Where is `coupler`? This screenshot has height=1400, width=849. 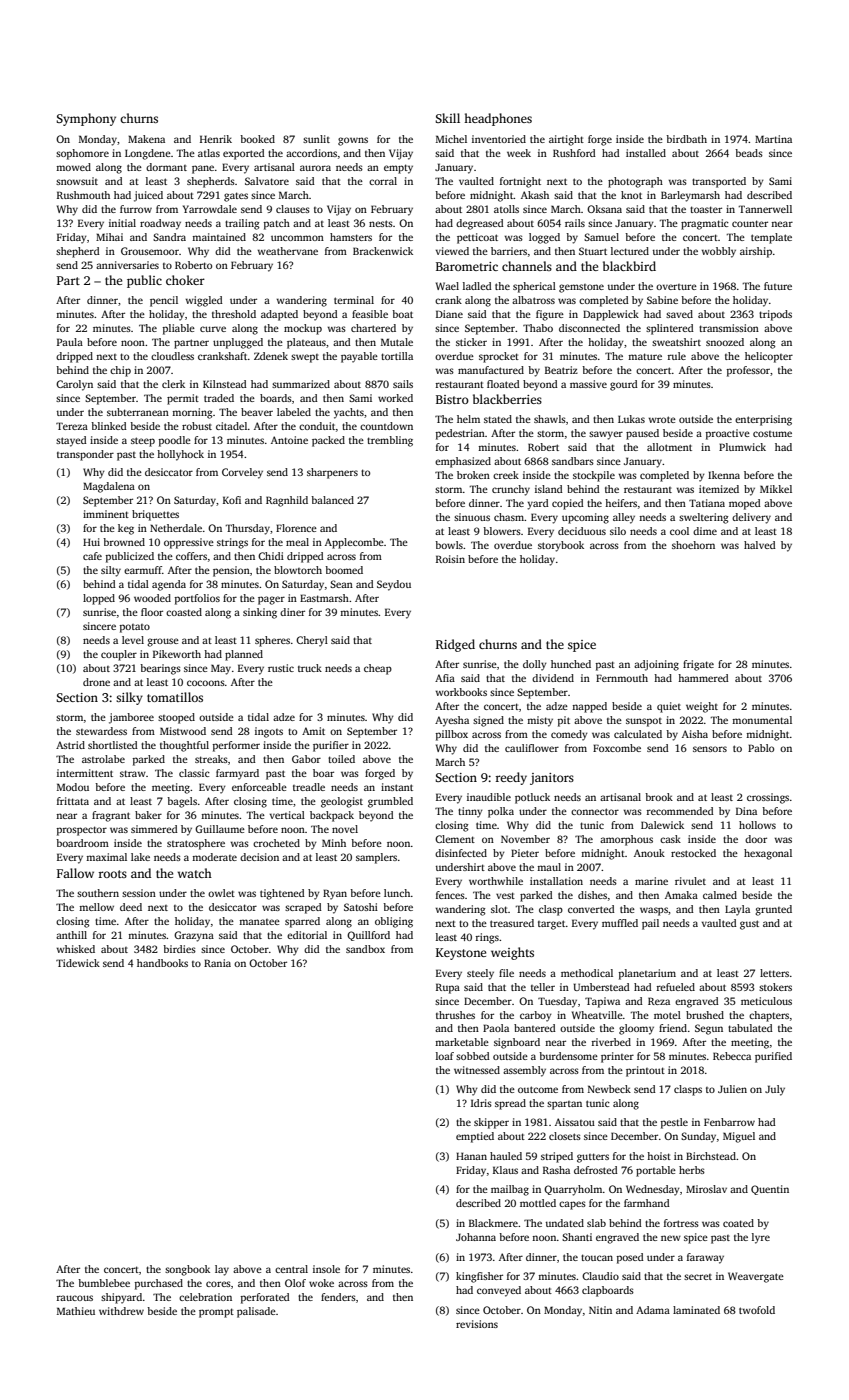
coupler is located at coordinates (119, 655).
